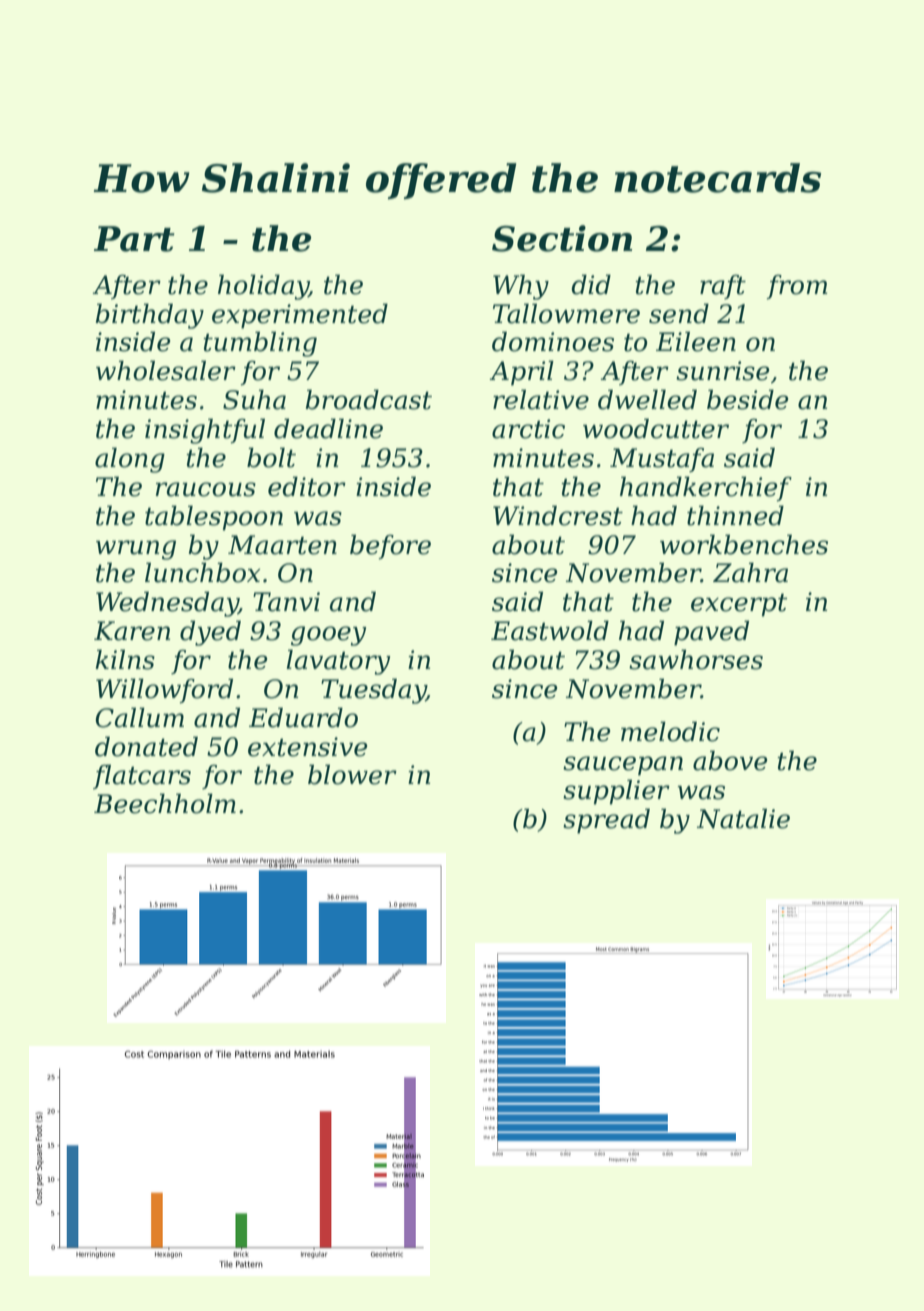 The height and width of the screenshot is (1311, 924). Describe the element at coordinates (202, 572) in the screenshot. I see `lunchbox` at that location.
